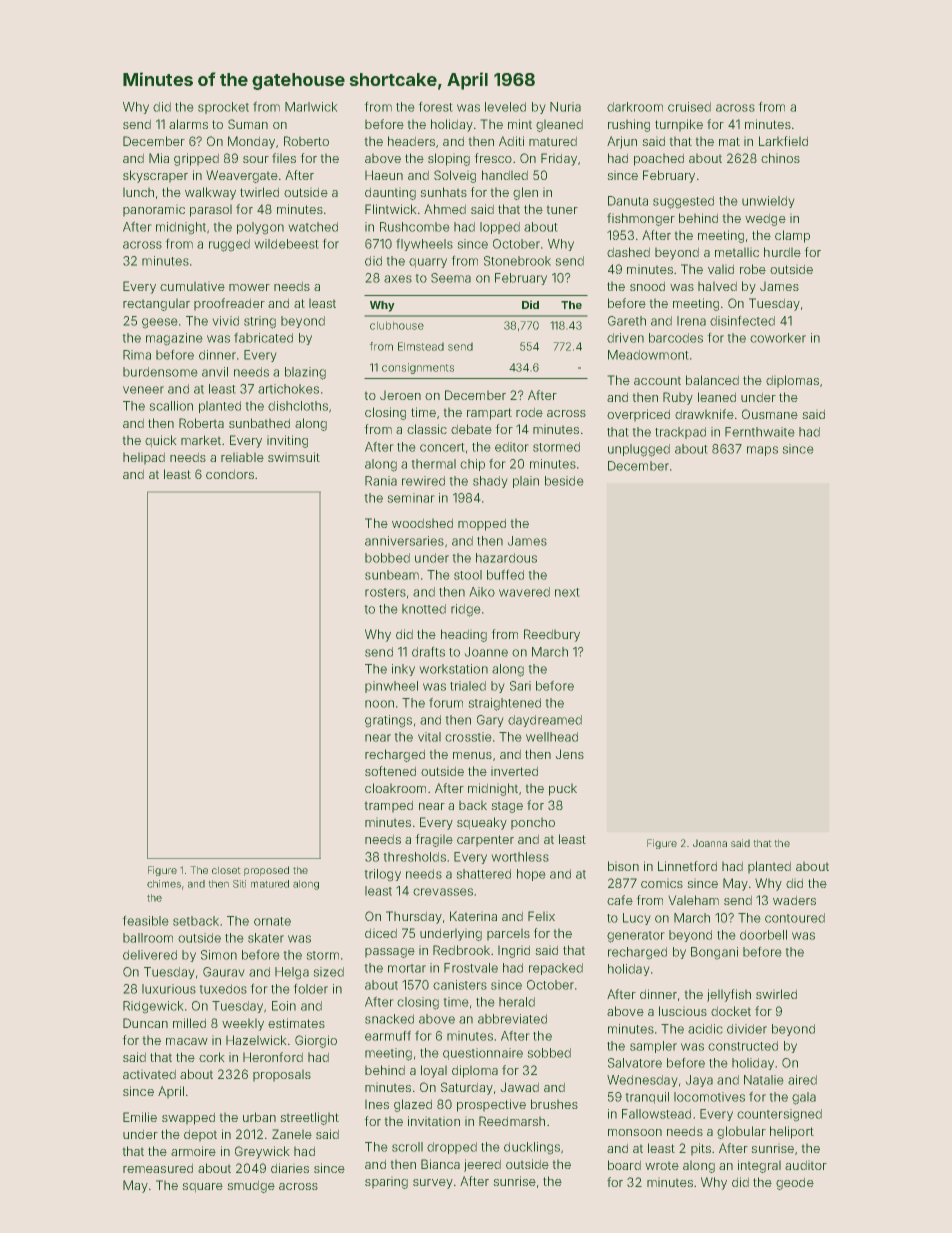  Describe the element at coordinates (717, 286) in the page. I see `halved` at that location.
